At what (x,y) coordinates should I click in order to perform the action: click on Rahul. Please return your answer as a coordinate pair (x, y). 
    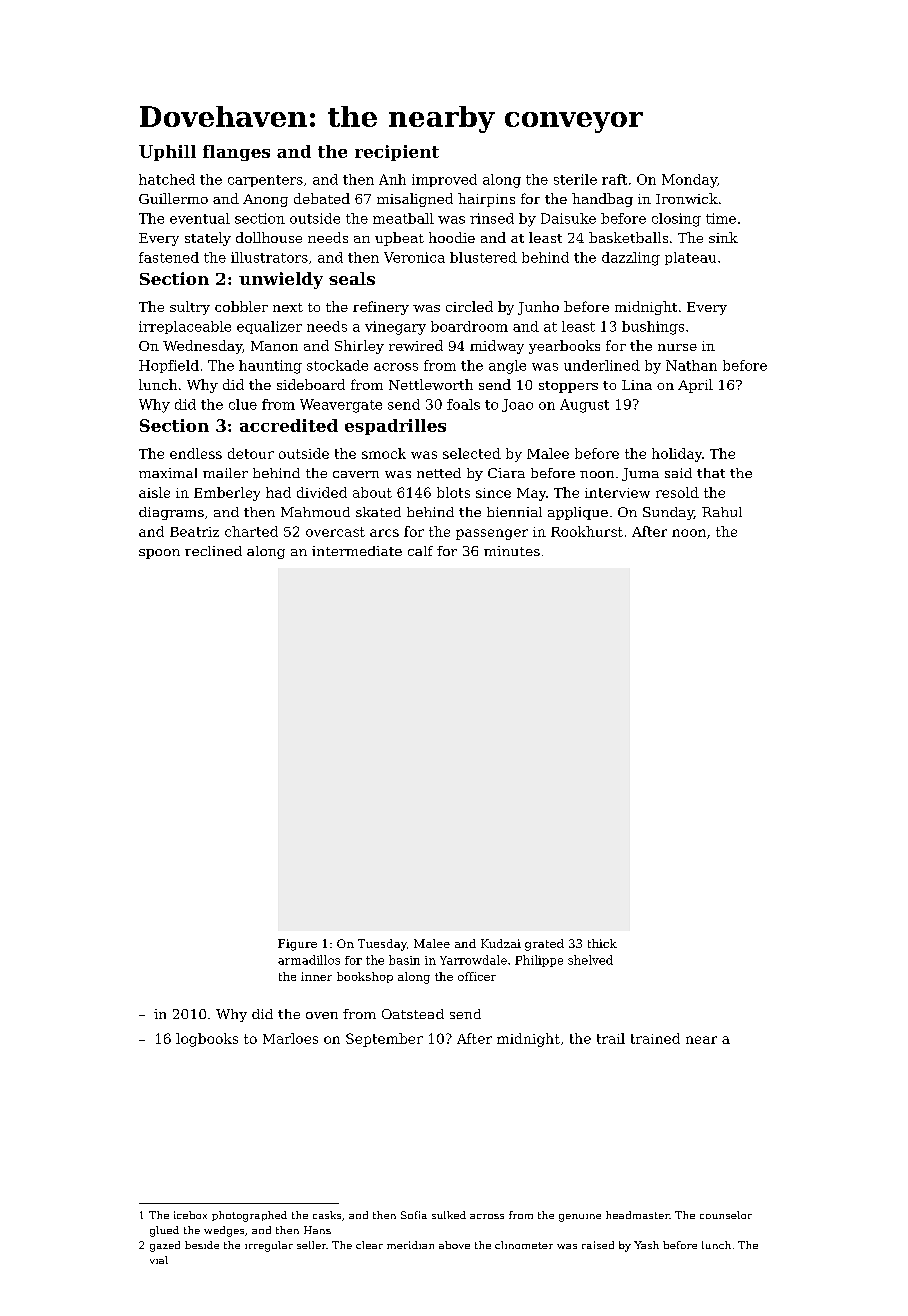
    Looking at the image, I should click on (722, 512).
